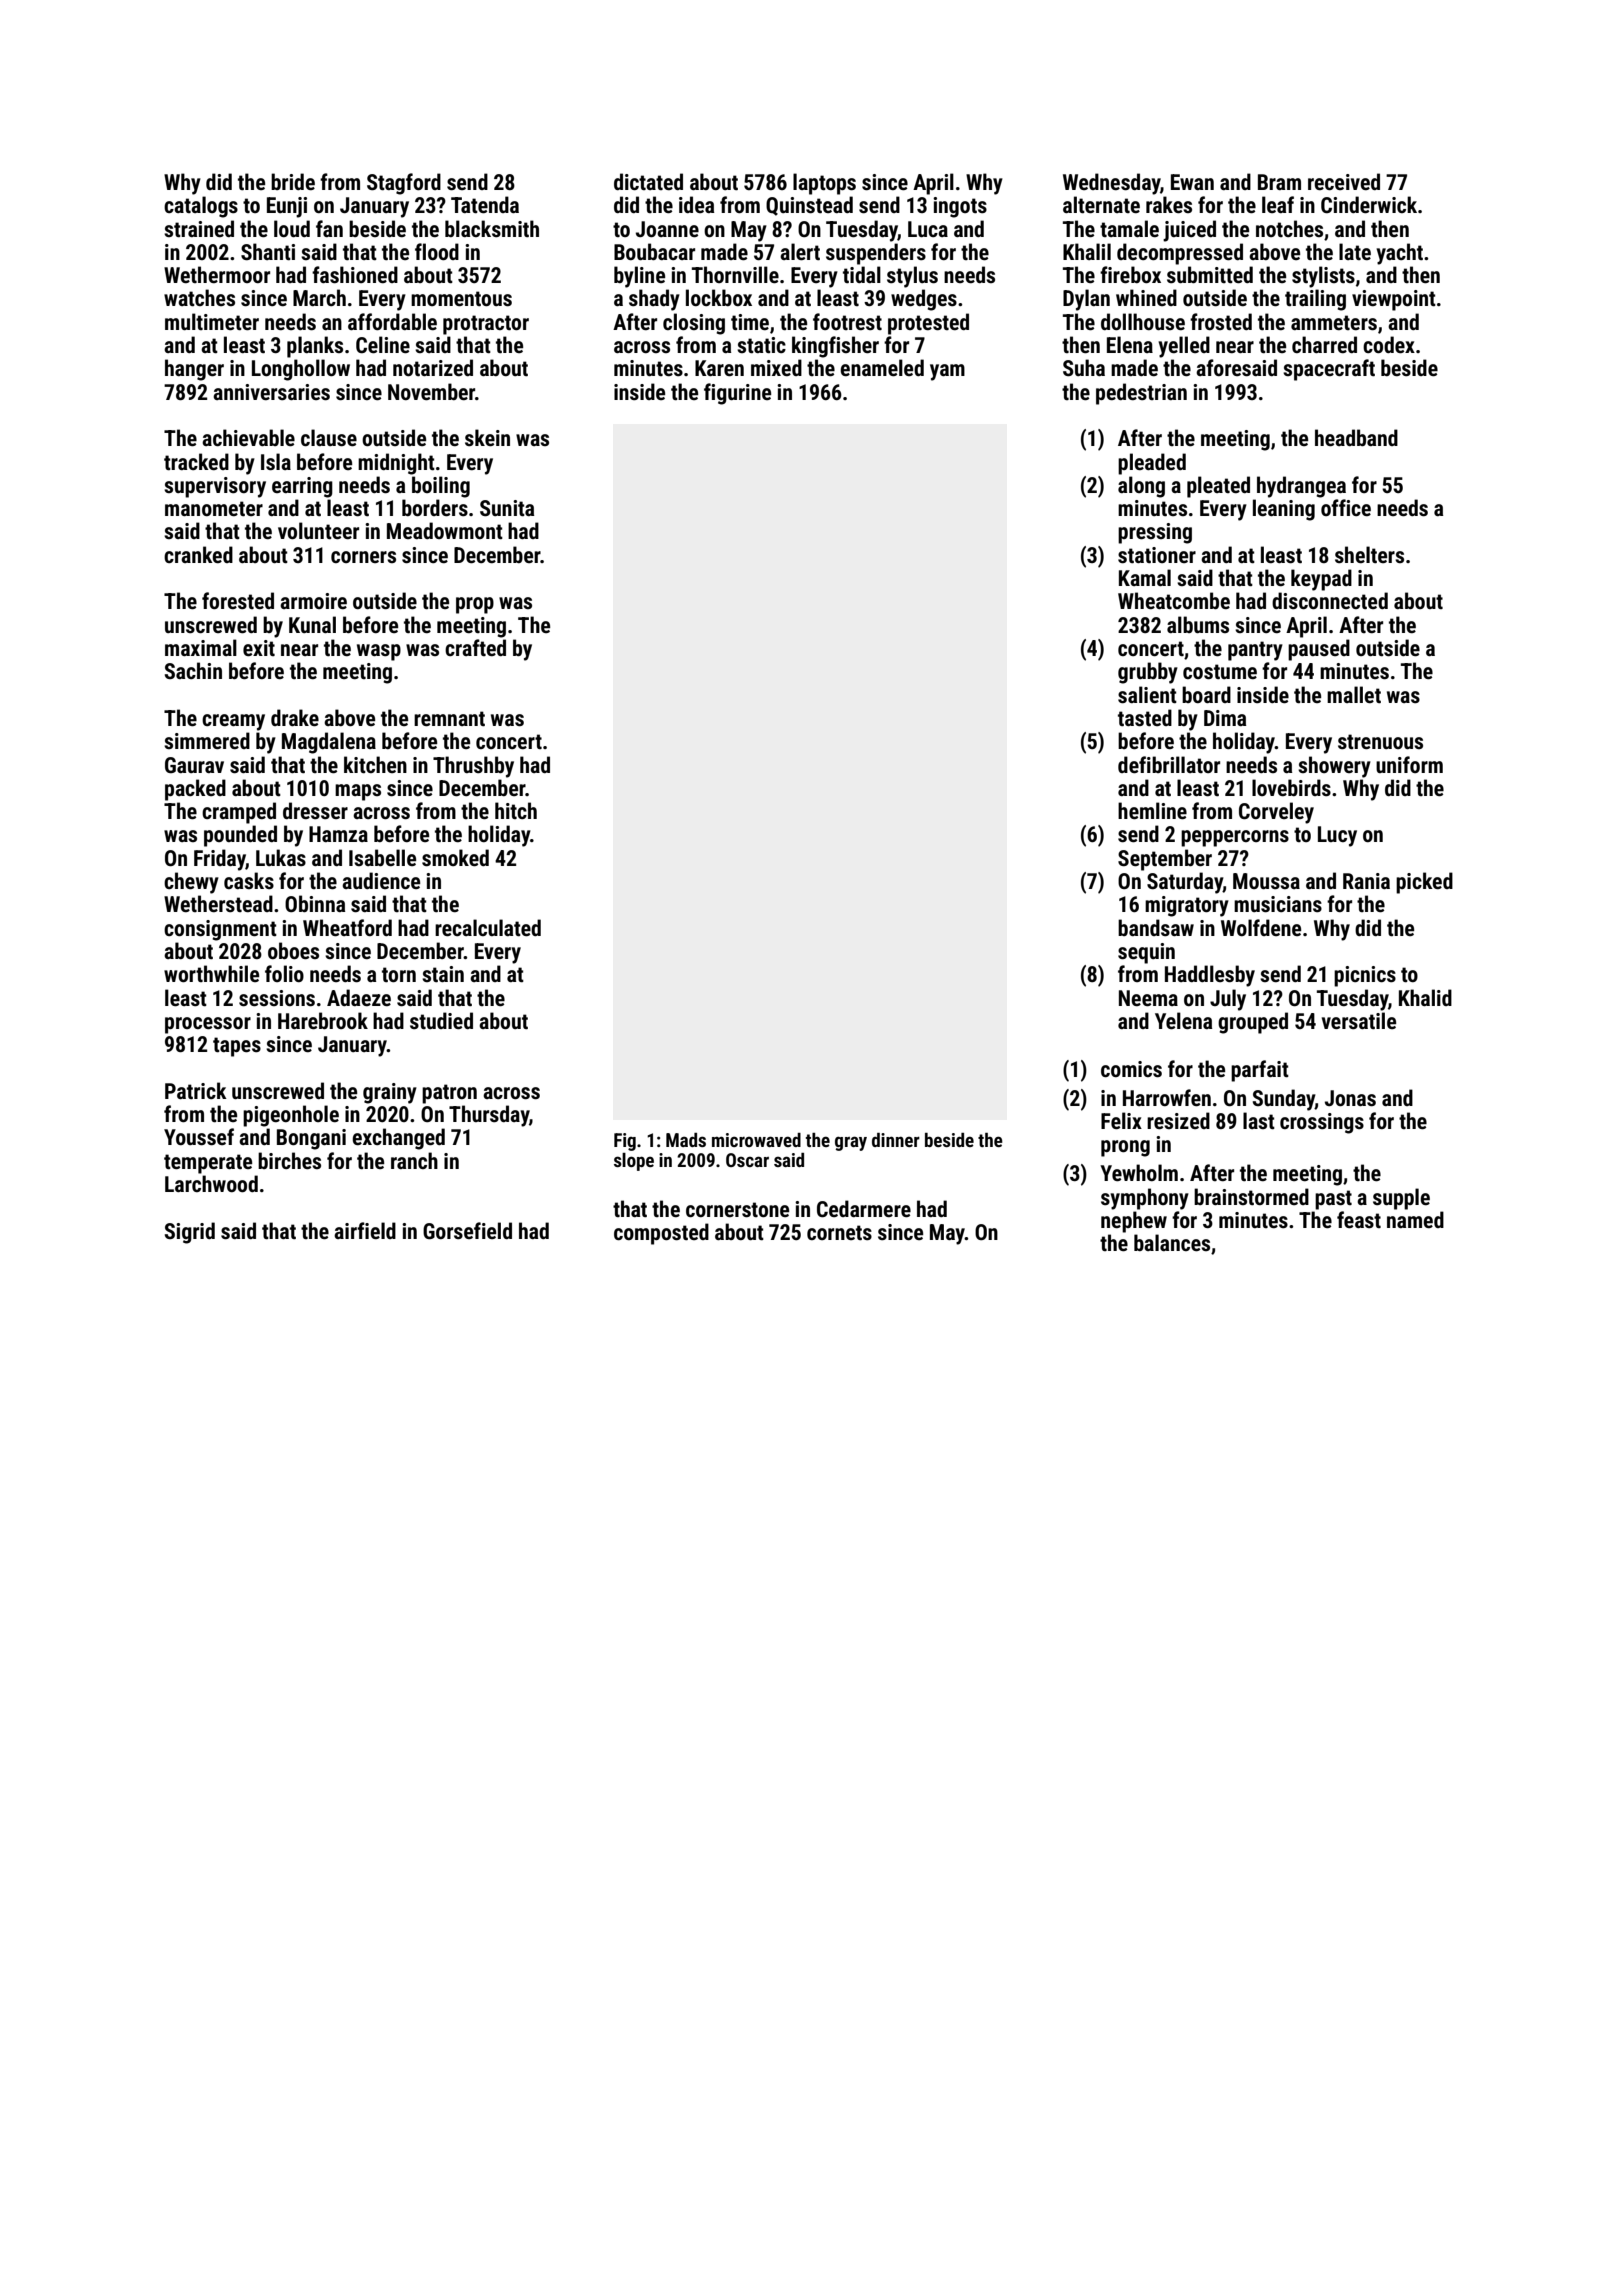  Describe the element at coordinates (756, 1140) in the page. I see `microwaved` at that location.
